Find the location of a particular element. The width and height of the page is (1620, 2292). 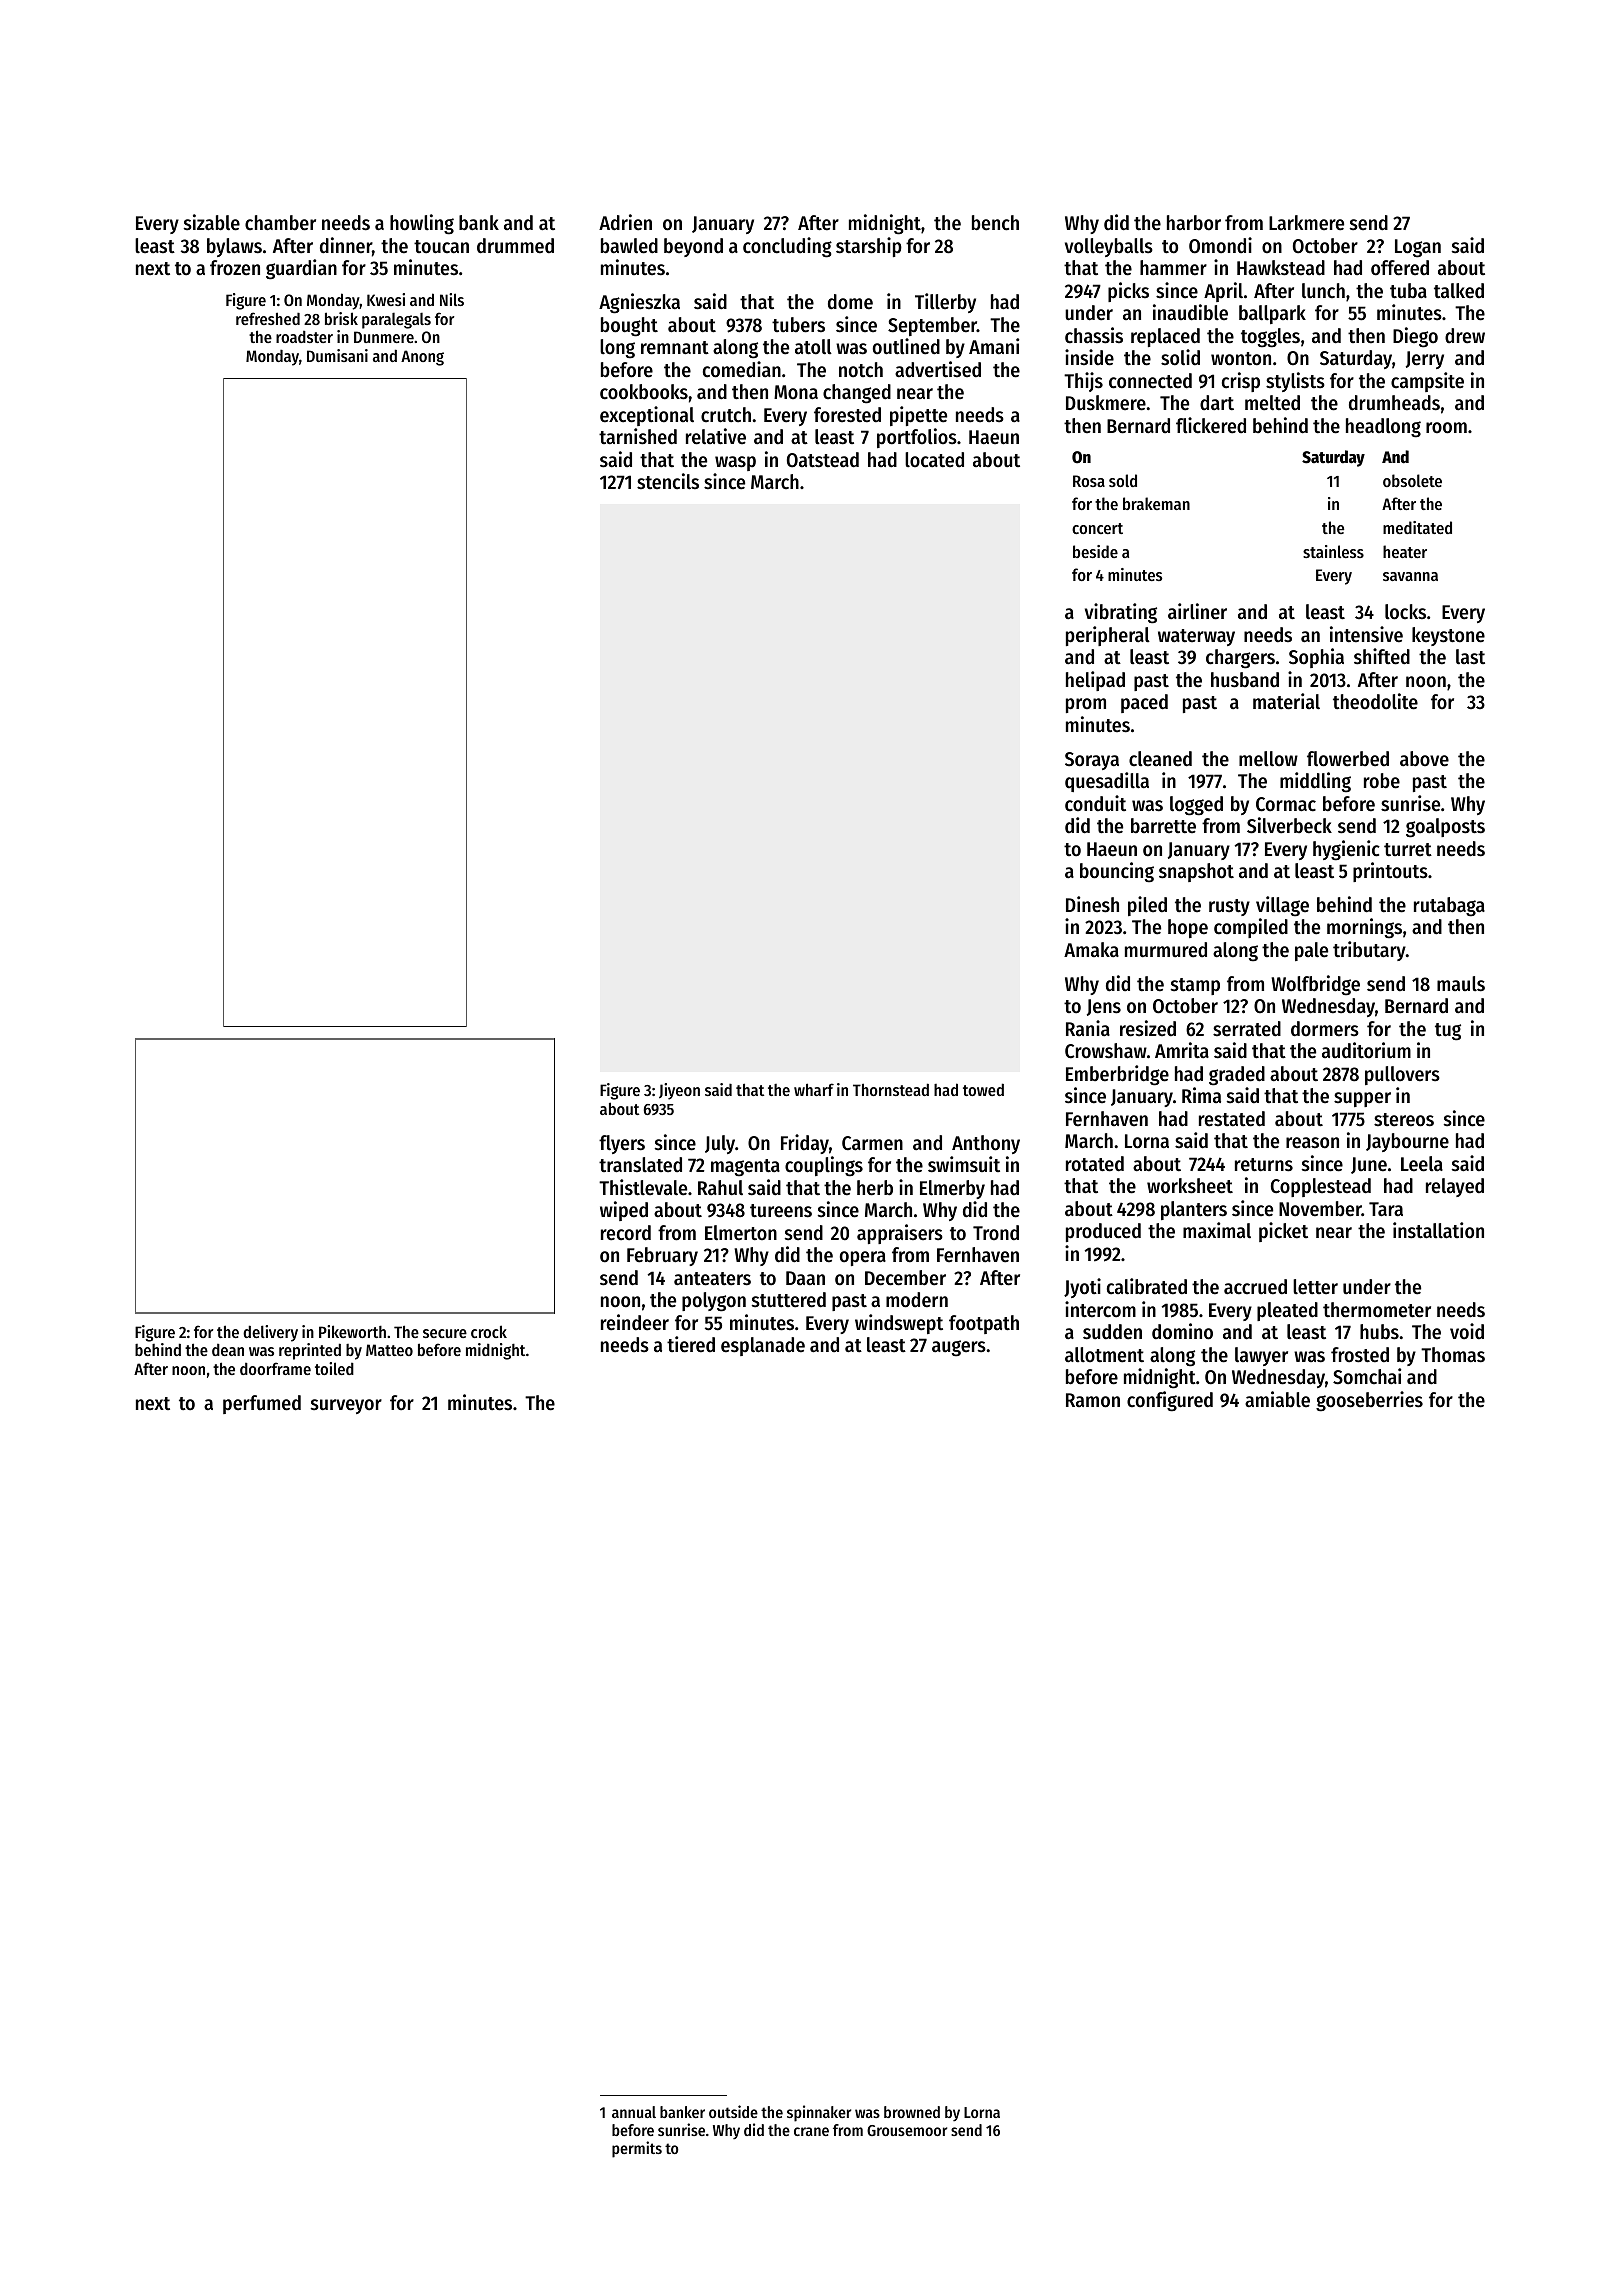

toucan is located at coordinates (441, 247).
